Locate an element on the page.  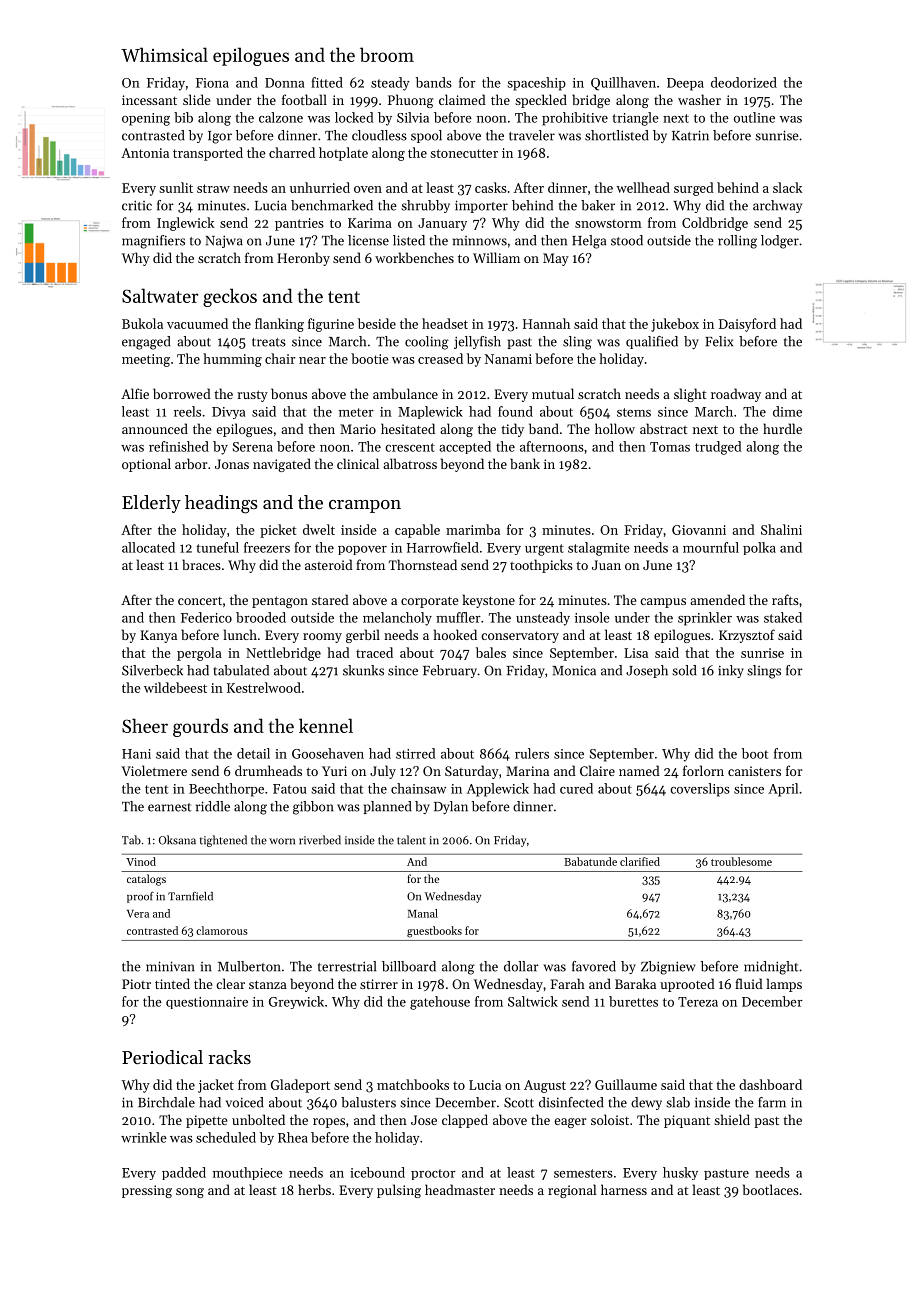
Deepa is located at coordinates (685, 84).
